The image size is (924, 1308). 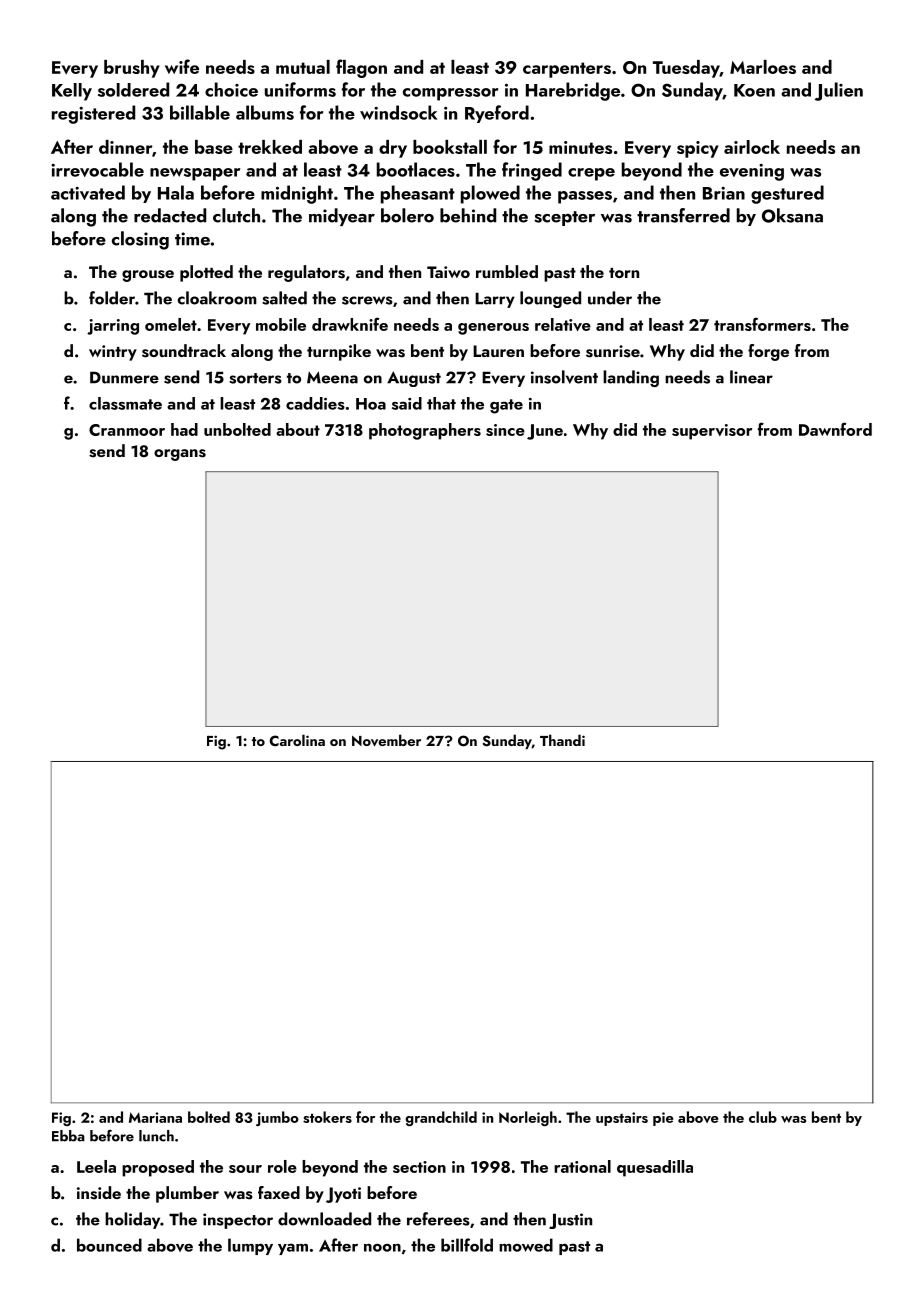 What do you see at coordinates (663, 1119) in the screenshot?
I see `pie` at bounding box center [663, 1119].
